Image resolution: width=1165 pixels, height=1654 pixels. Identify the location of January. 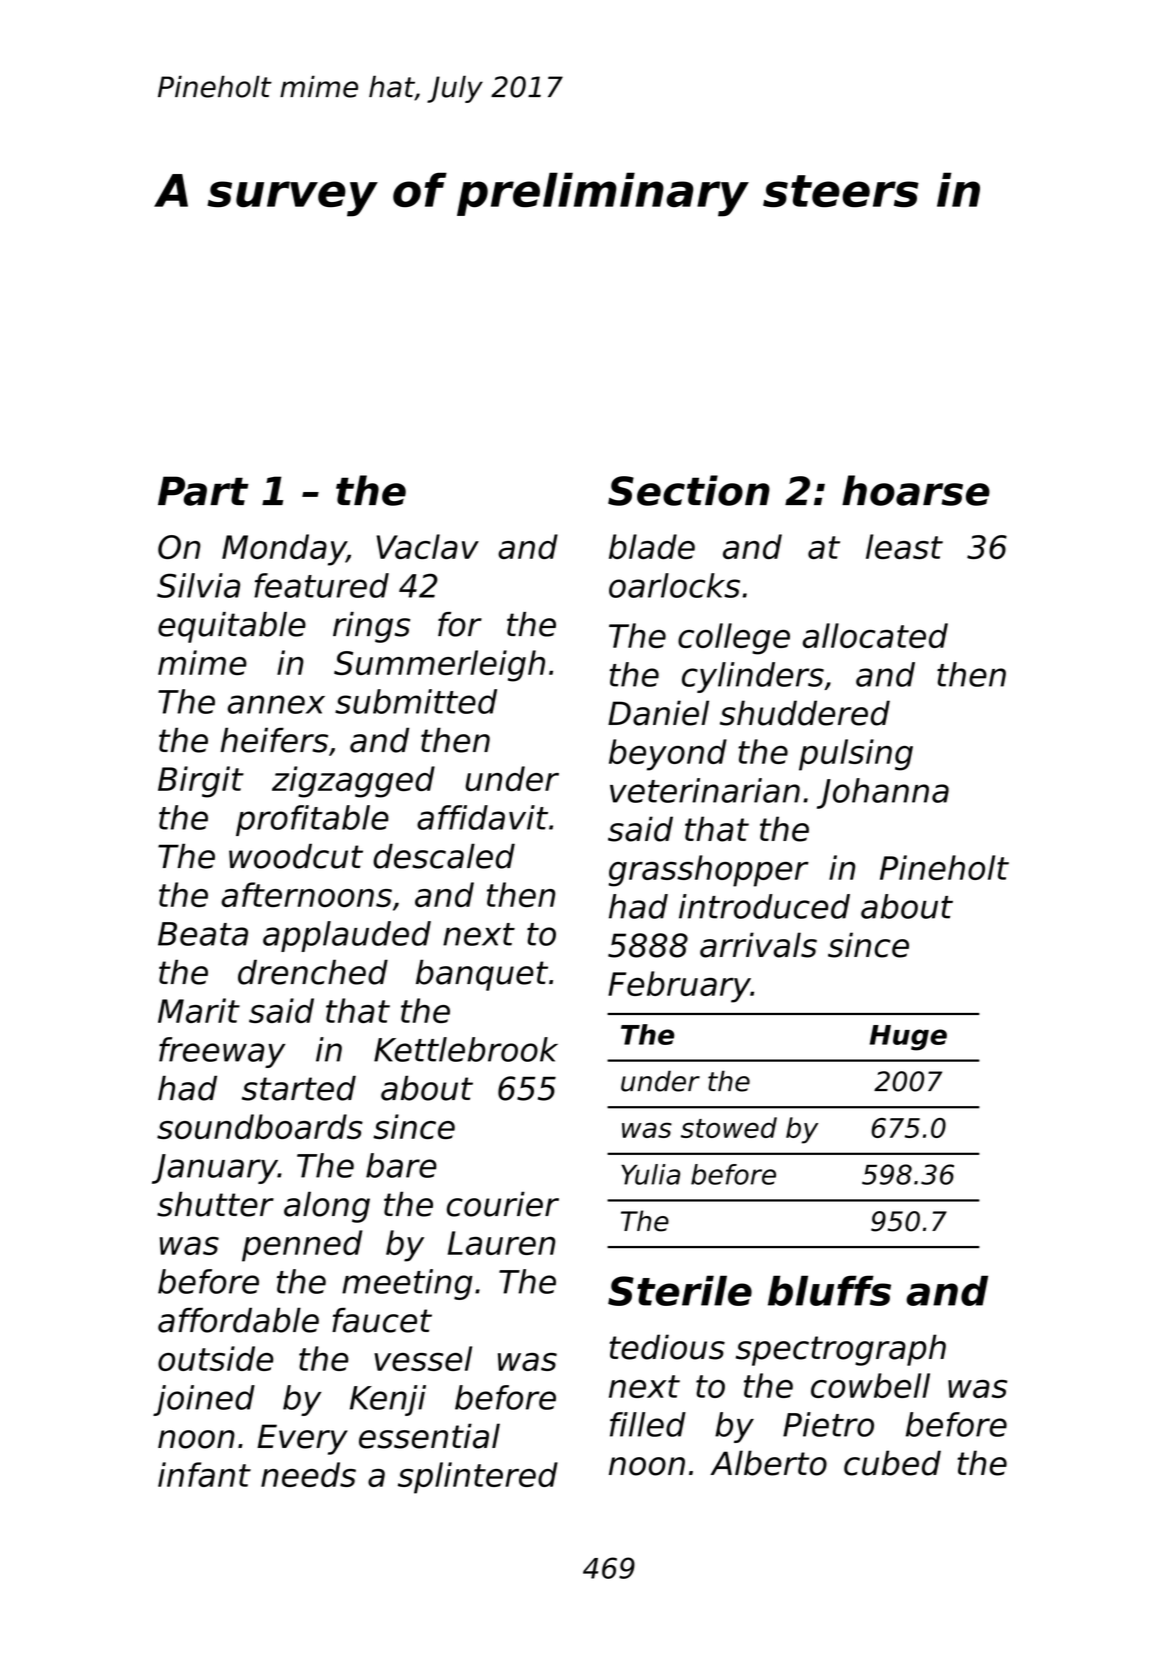
(215, 1169).
